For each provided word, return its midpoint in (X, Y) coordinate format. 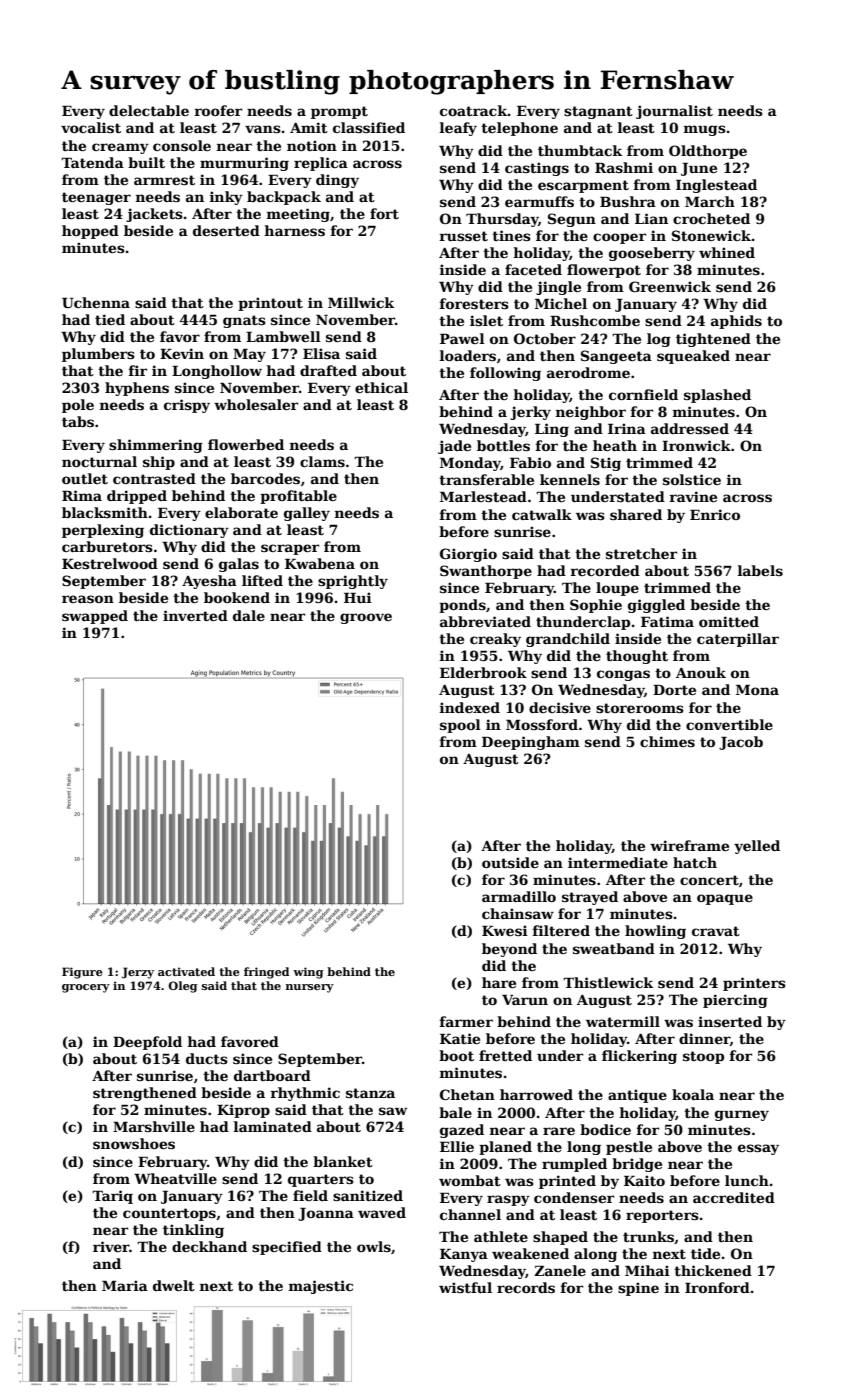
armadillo (519, 896)
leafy (458, 129)
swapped (95, 617)
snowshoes (134, 1143)
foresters (474, 303)
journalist (674, 112)
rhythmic (305, 1094)
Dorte (674, 690)
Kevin (182, 353)
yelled (757, 847)
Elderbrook (483, 672)
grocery (86, 988)
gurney (742, 1115)
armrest (164, 180)
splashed (717, 396)
